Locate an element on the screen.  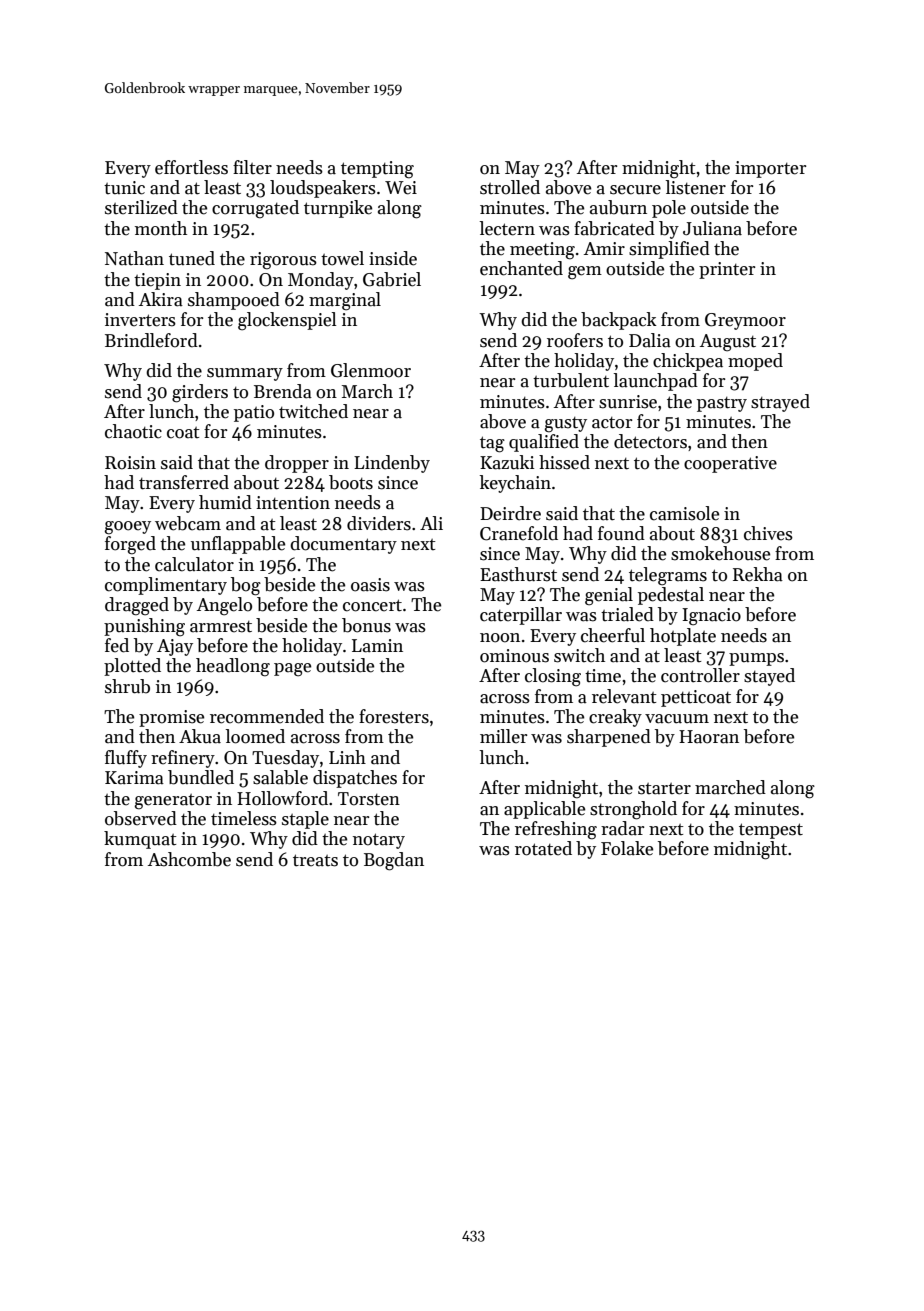
gooey is located at coordinates (128, 528).
